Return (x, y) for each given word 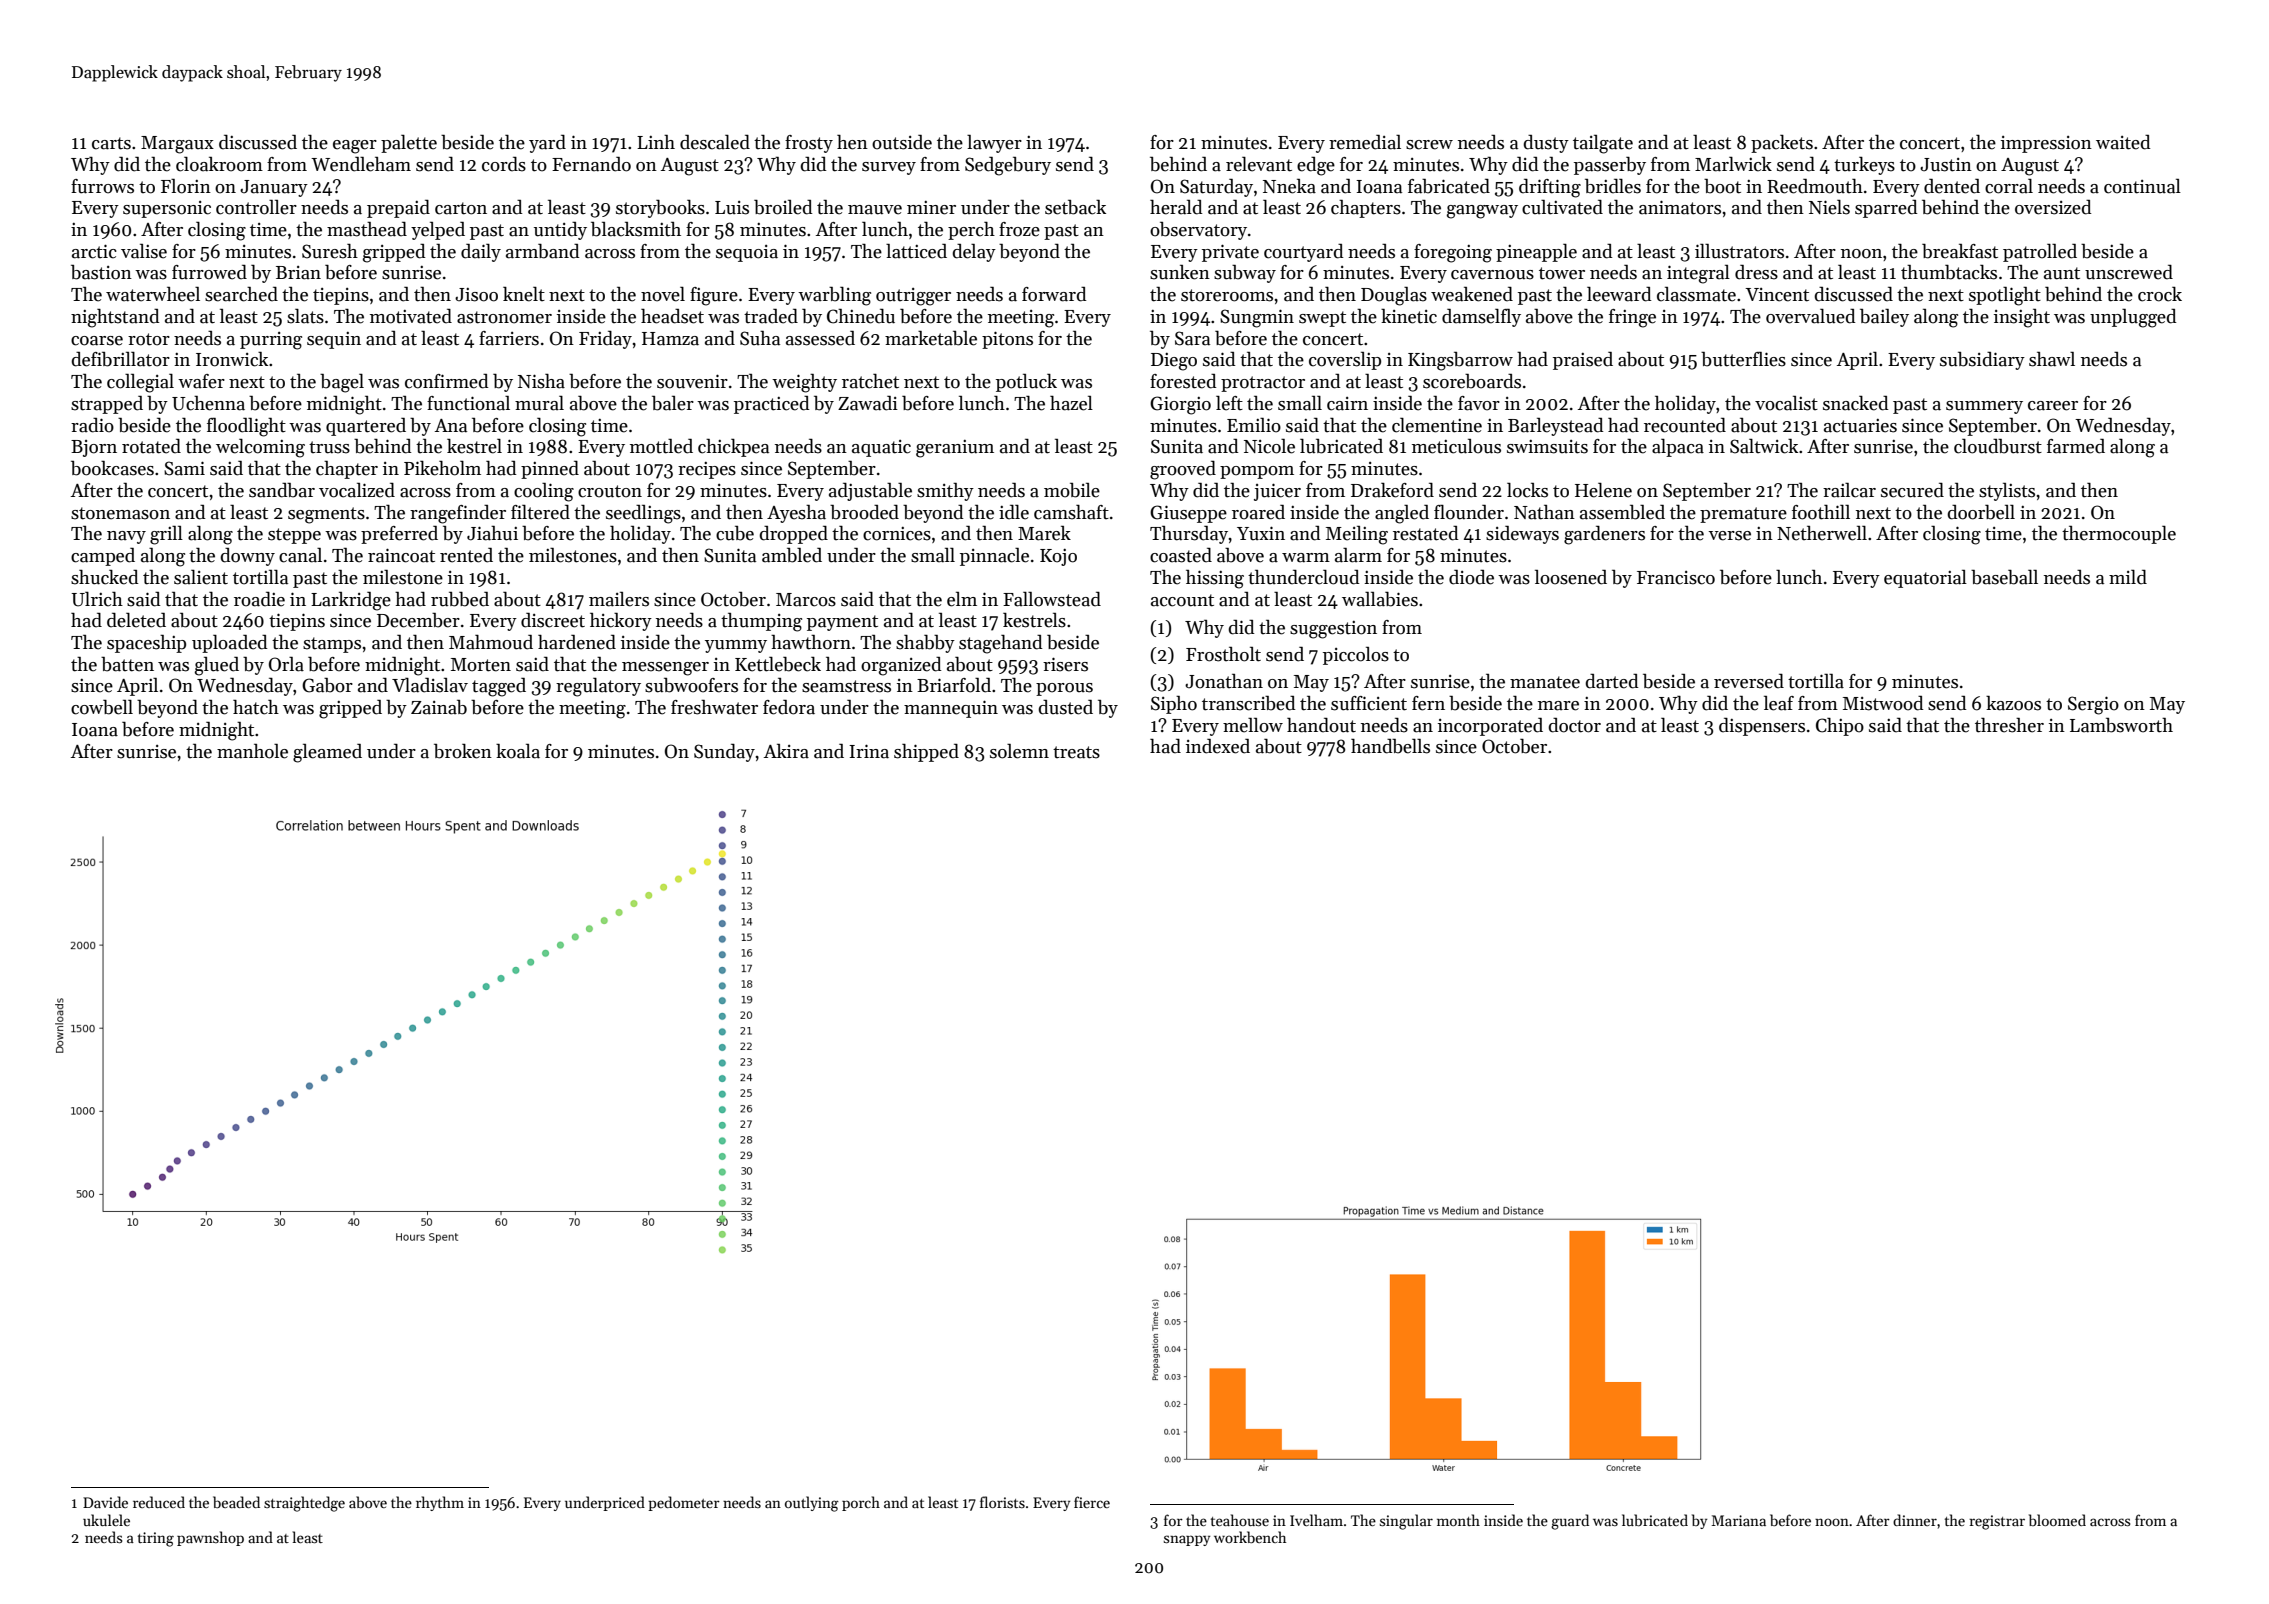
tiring (156, 1539)
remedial (1365, 142)
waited (2123, 142)
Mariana (1739, 1520)
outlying (812, 1504)
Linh (656, 142)
